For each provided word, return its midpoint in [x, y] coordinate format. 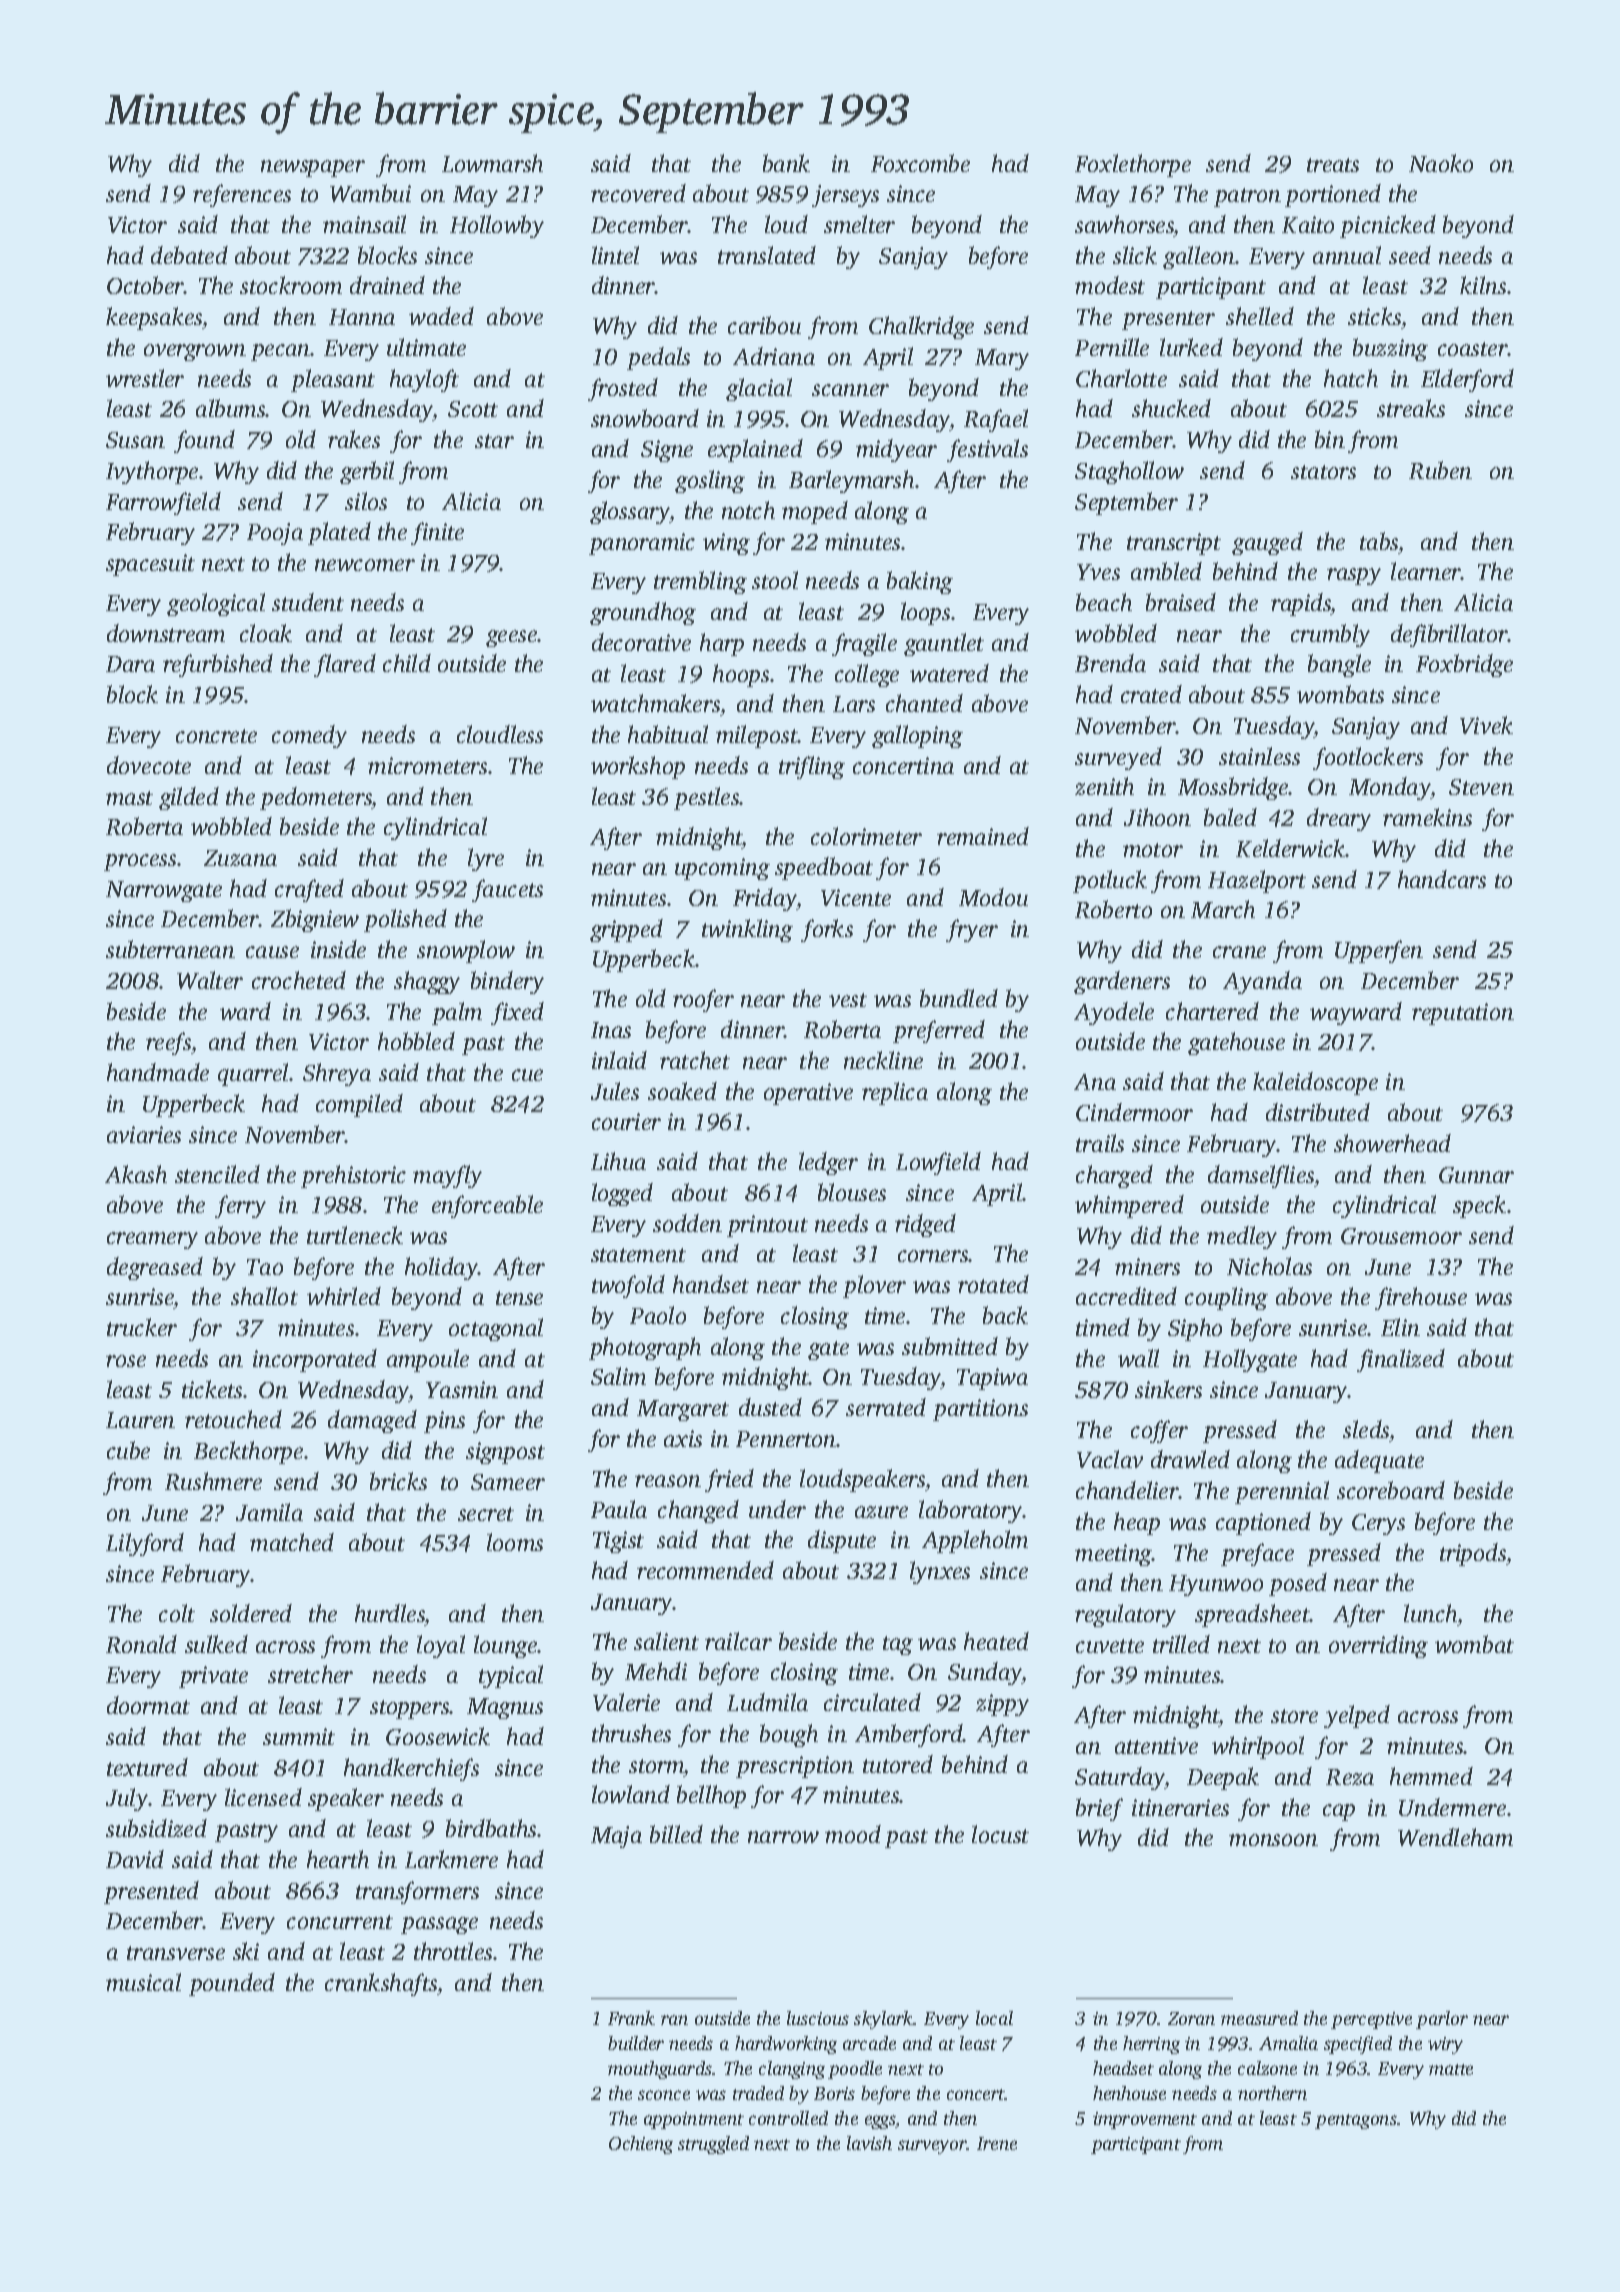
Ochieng [641, 2145]
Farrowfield [163, 503]
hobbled [416, 1041]
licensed [263, 1797]
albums [231, 408]
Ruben [1440, 470]
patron [1247, 197]
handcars [1442, 879]
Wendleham [1455, 1837]
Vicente [856, 897]
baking [920, 582]
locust [1000, 1834]
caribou [764, 325]
